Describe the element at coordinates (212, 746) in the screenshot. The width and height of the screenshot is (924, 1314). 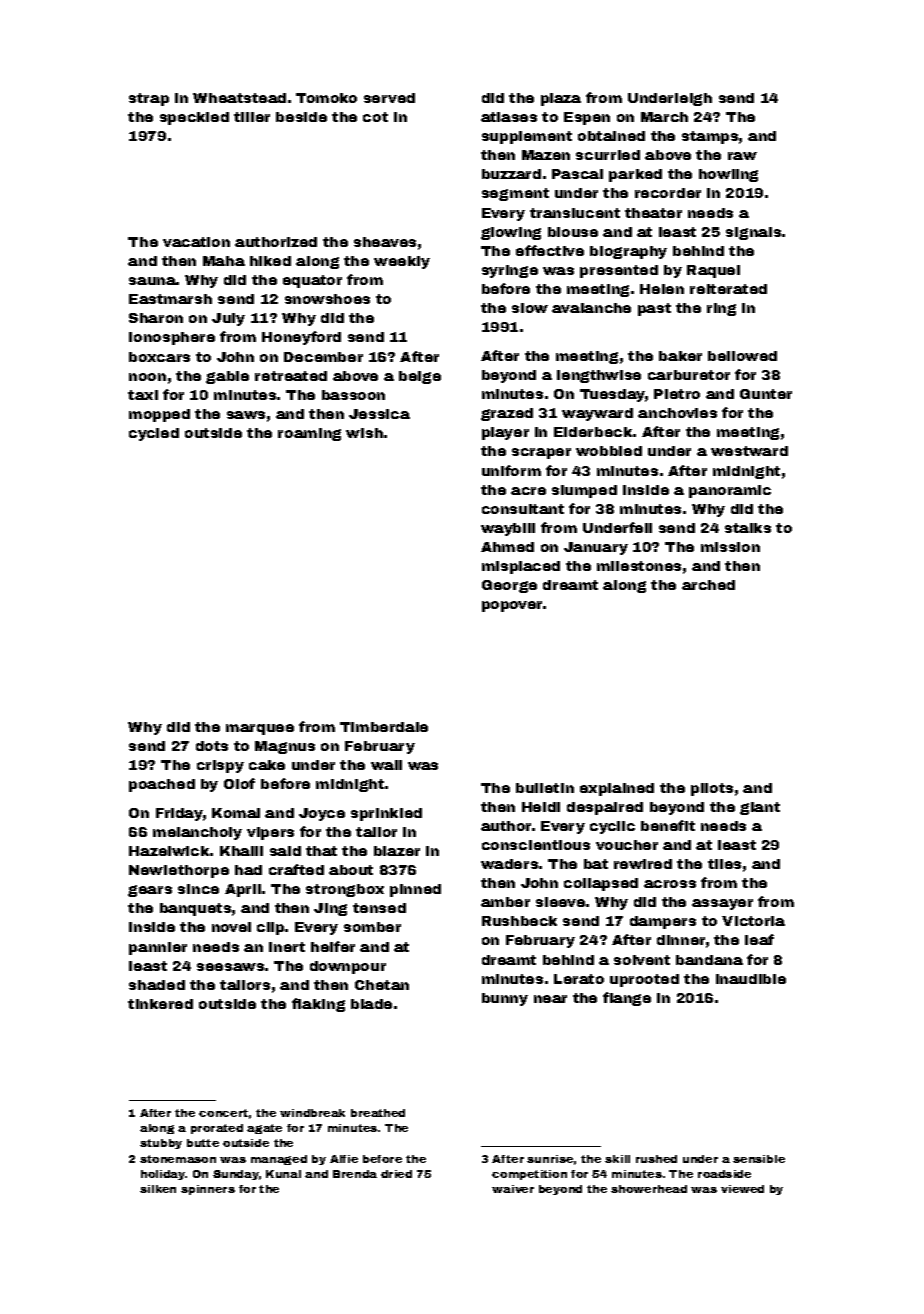
I see `dots` at that location.
